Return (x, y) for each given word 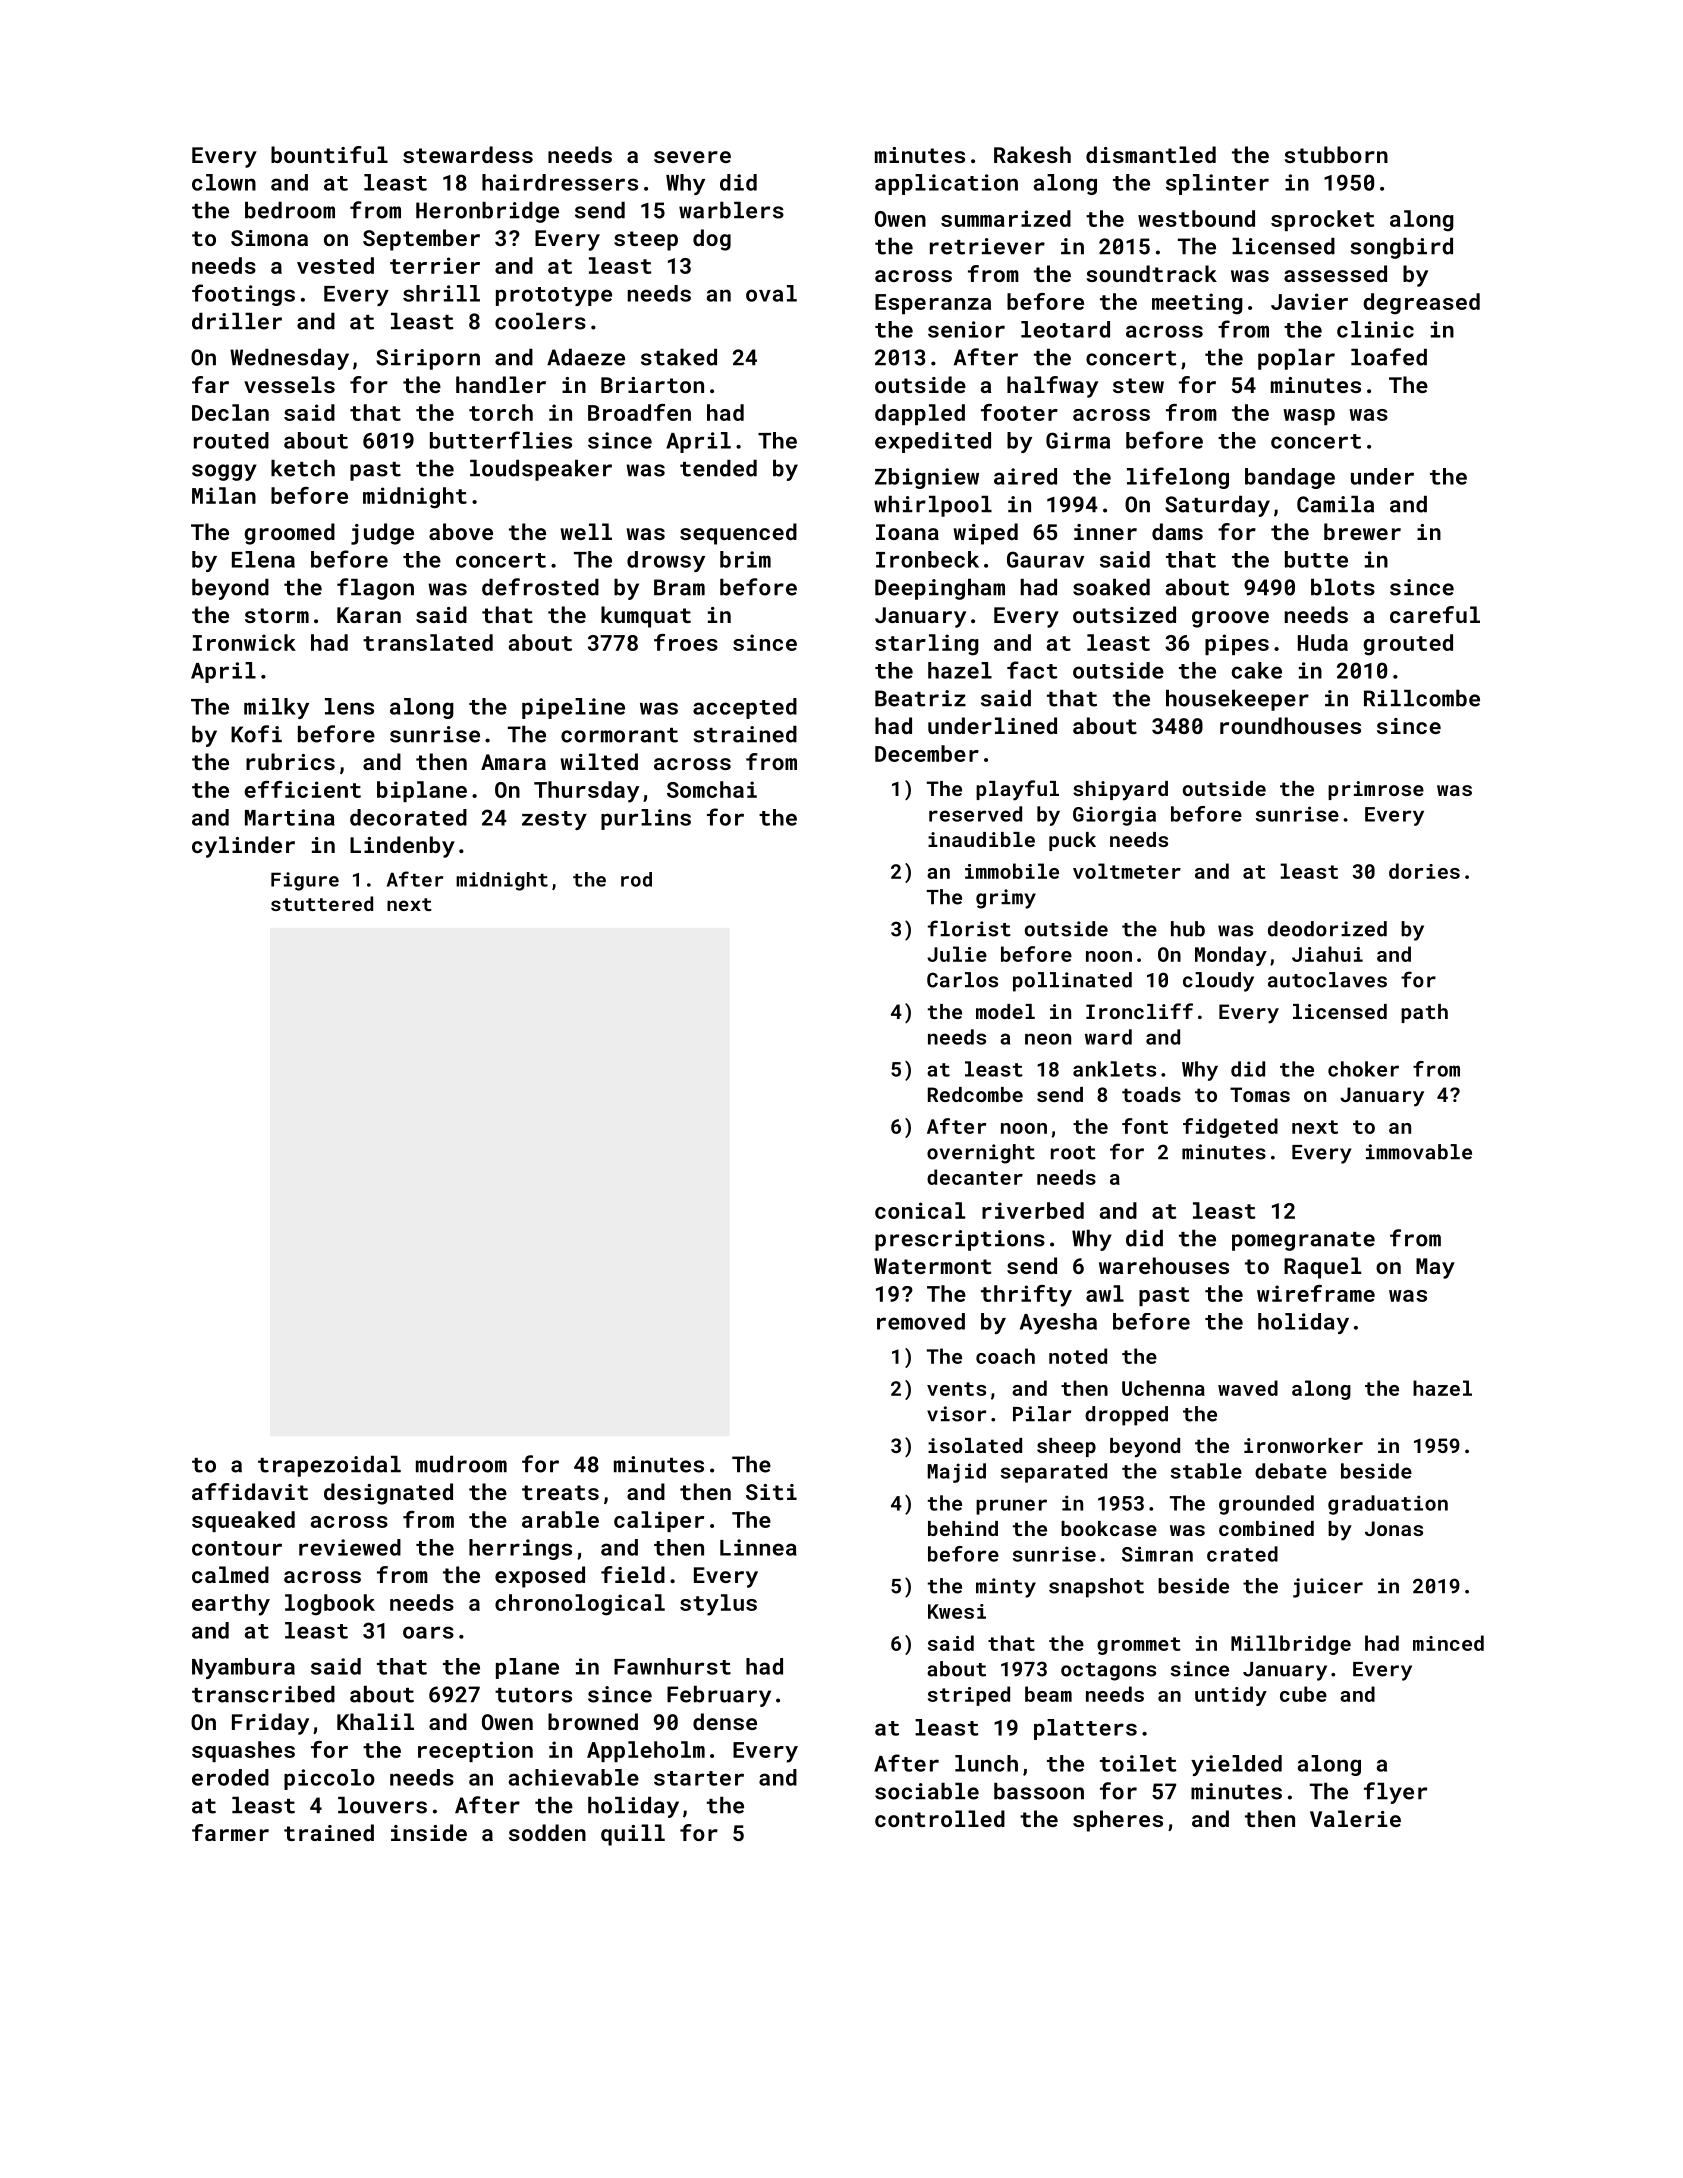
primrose (1376, 790)
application (946, 184)
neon (1048, 1039)
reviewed (350, 1547)
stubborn (1336, 154)
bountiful (329, 154)
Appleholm (646, 1751)
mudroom (461, 1464)
